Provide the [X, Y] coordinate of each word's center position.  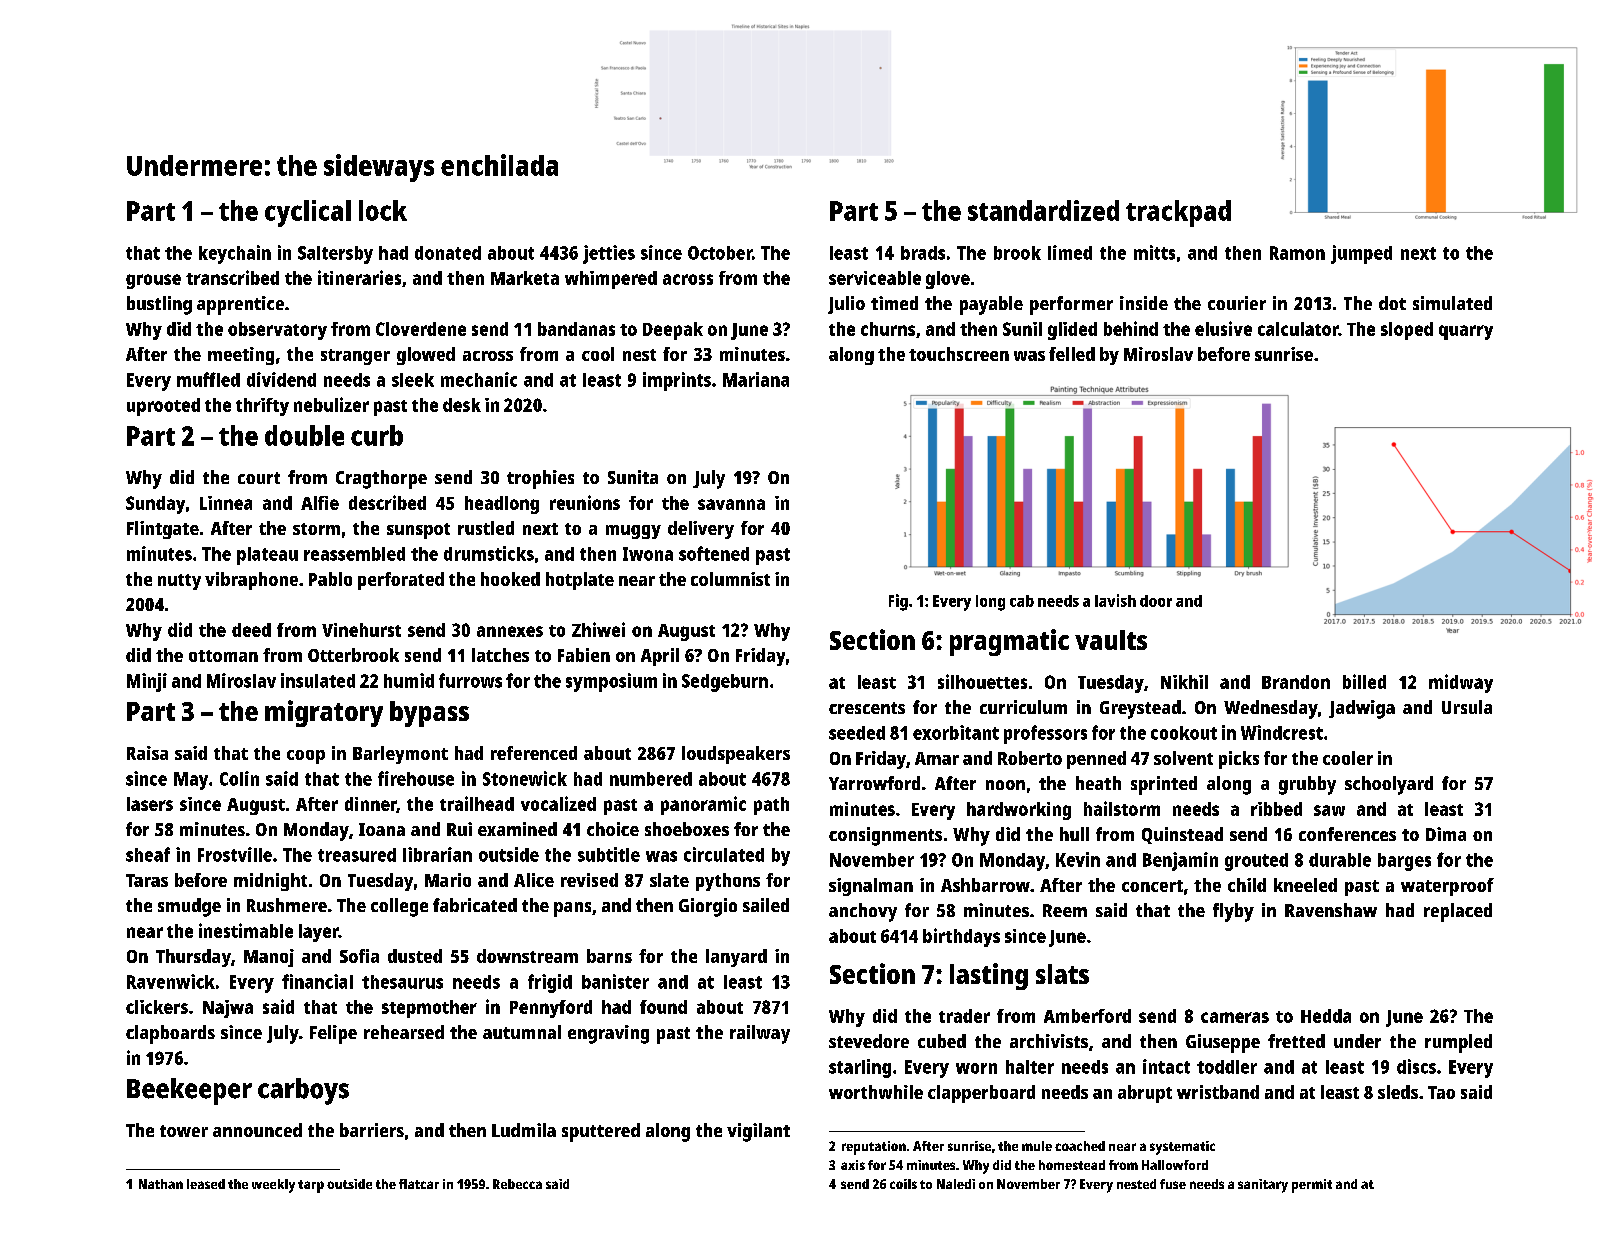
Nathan [161, 1184]
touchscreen [959, 354]
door [1156, 601]
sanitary [1263, 1186]
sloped [1407, 331]
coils [903, 1184]
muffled [208, 379]
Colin [239, 778]
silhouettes [982, 681]
